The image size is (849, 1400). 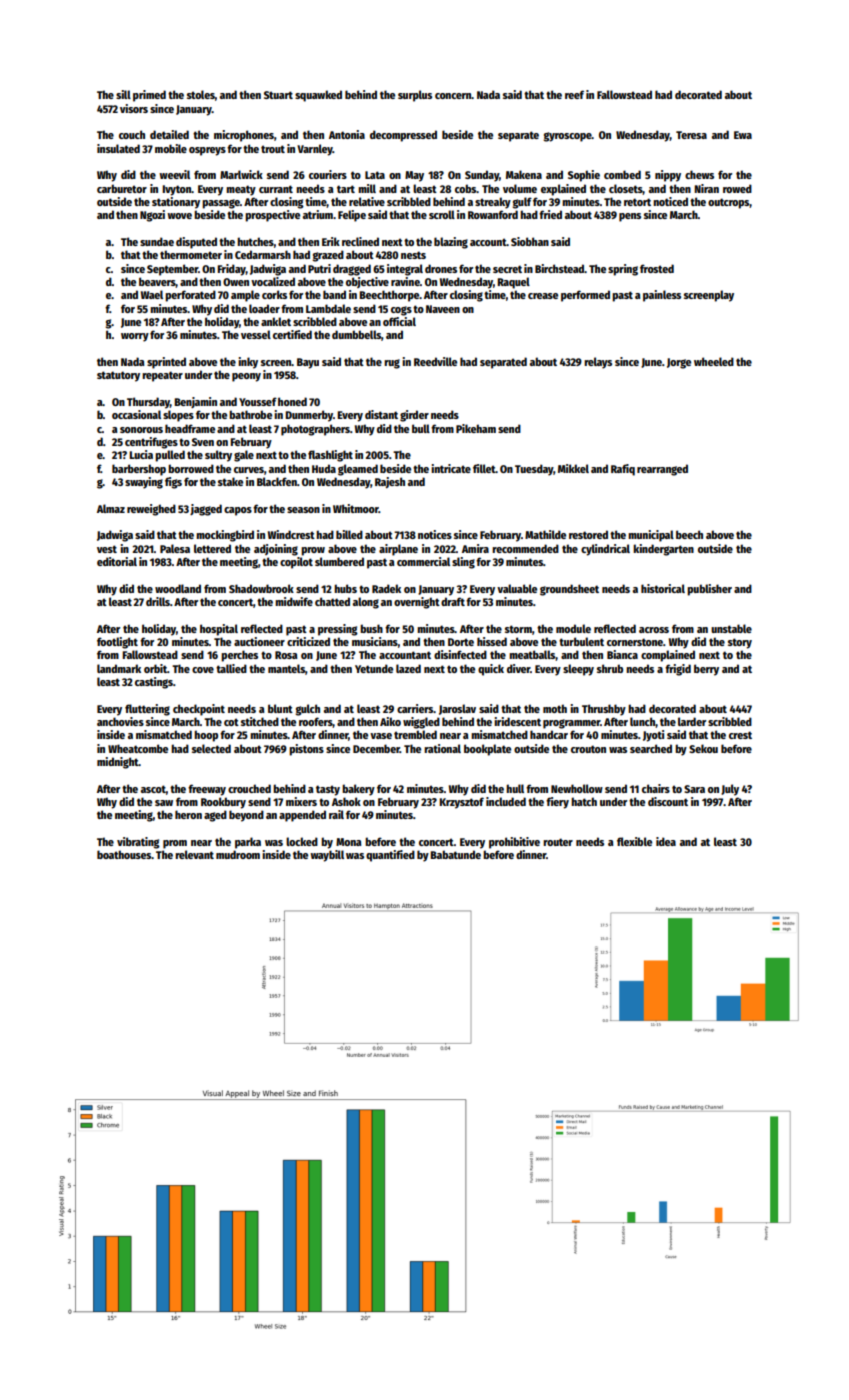 I want to click on insulated, so click(x=118, y=148).
